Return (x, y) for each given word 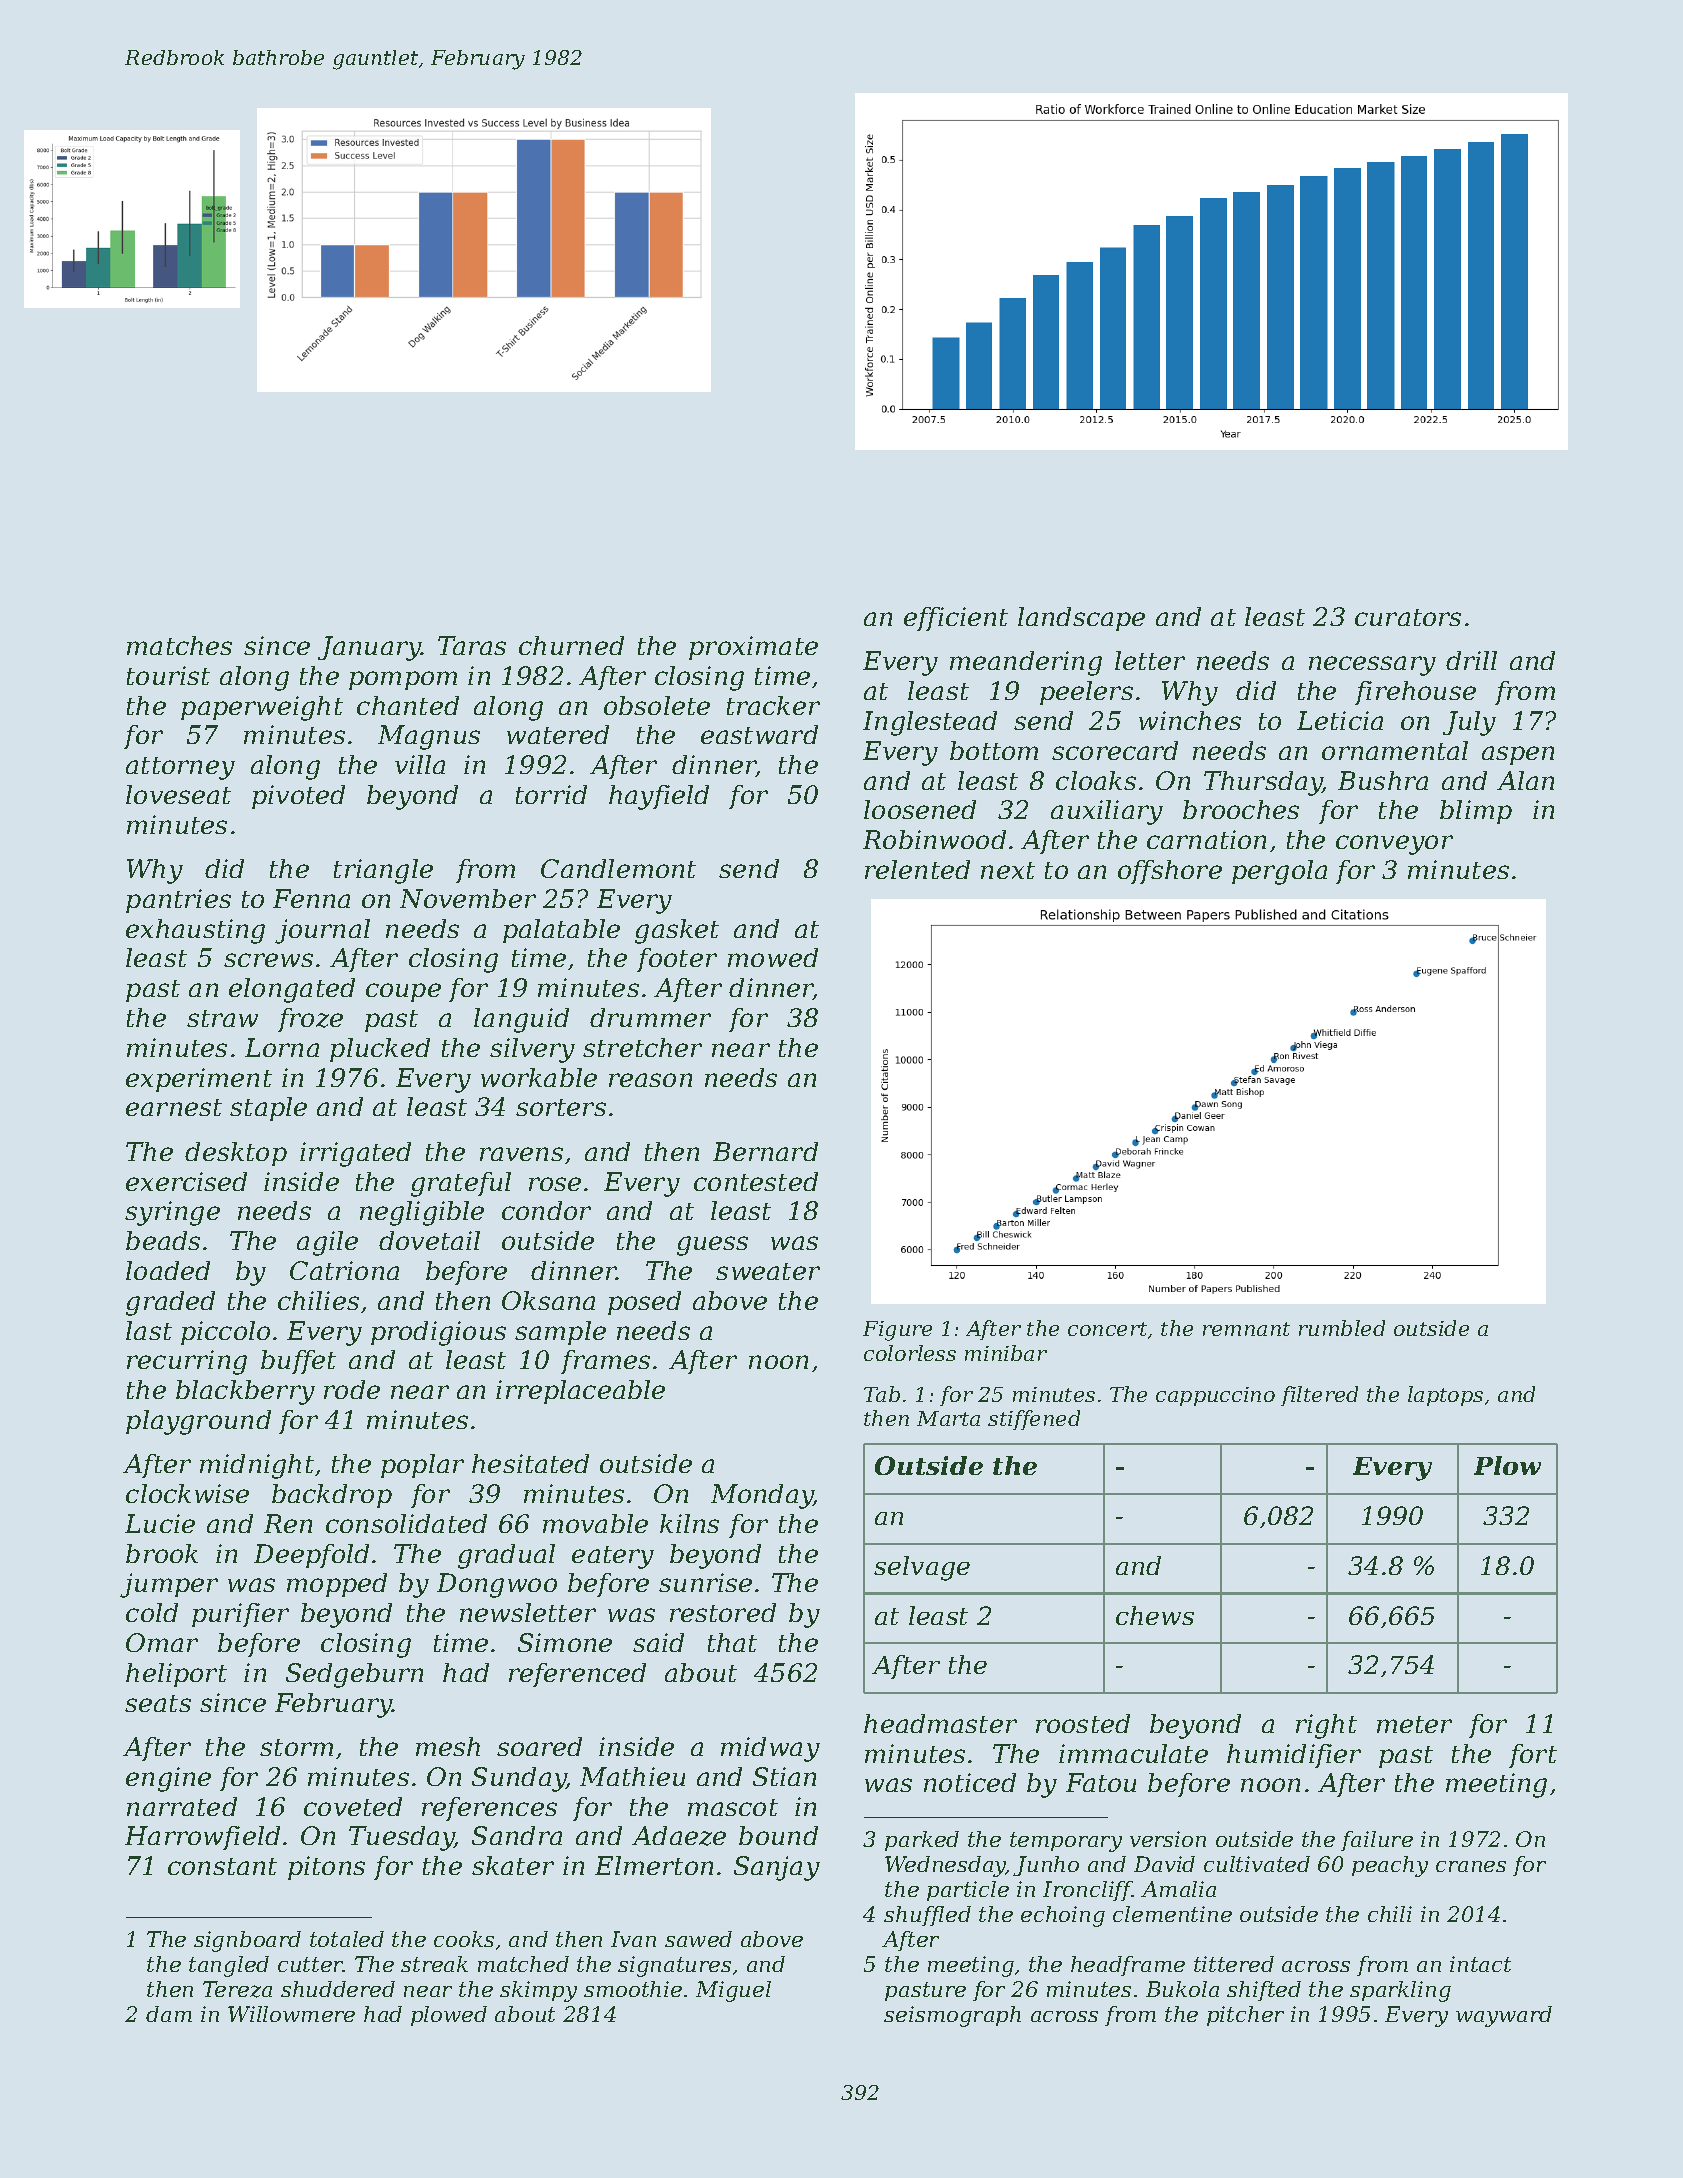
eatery (613, 1557)
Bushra (1383, 780)
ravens (521, 1154)
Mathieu (632, 1776)
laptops (1445, 1396)
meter (1414, 1724)
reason (650, 1080)
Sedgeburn (354, 1675)
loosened (920, 809)
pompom (403, 680)
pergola (1279, 872)
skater (513, 1865)
